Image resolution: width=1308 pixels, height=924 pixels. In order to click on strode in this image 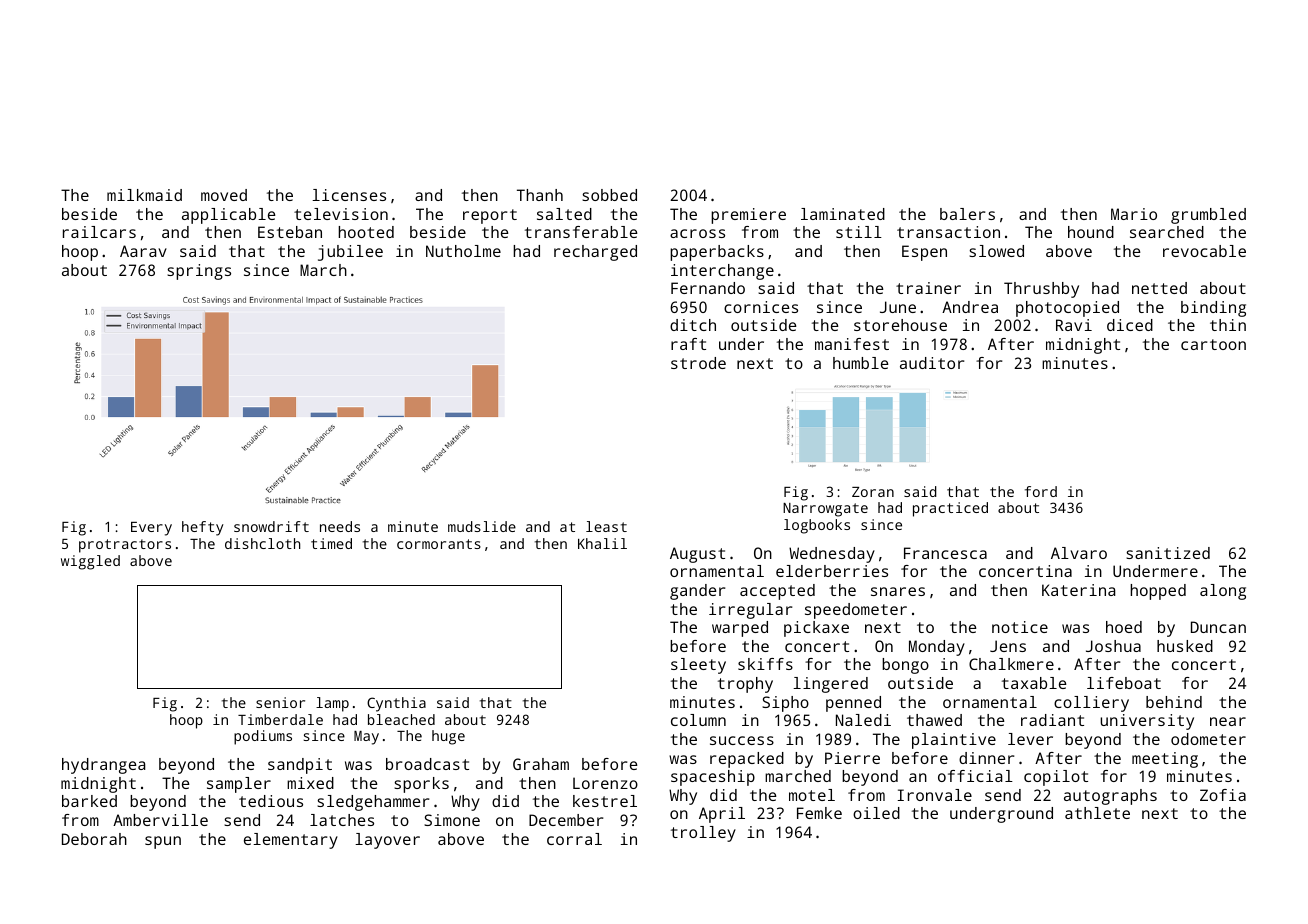, I will do `click(698, 363)`.
